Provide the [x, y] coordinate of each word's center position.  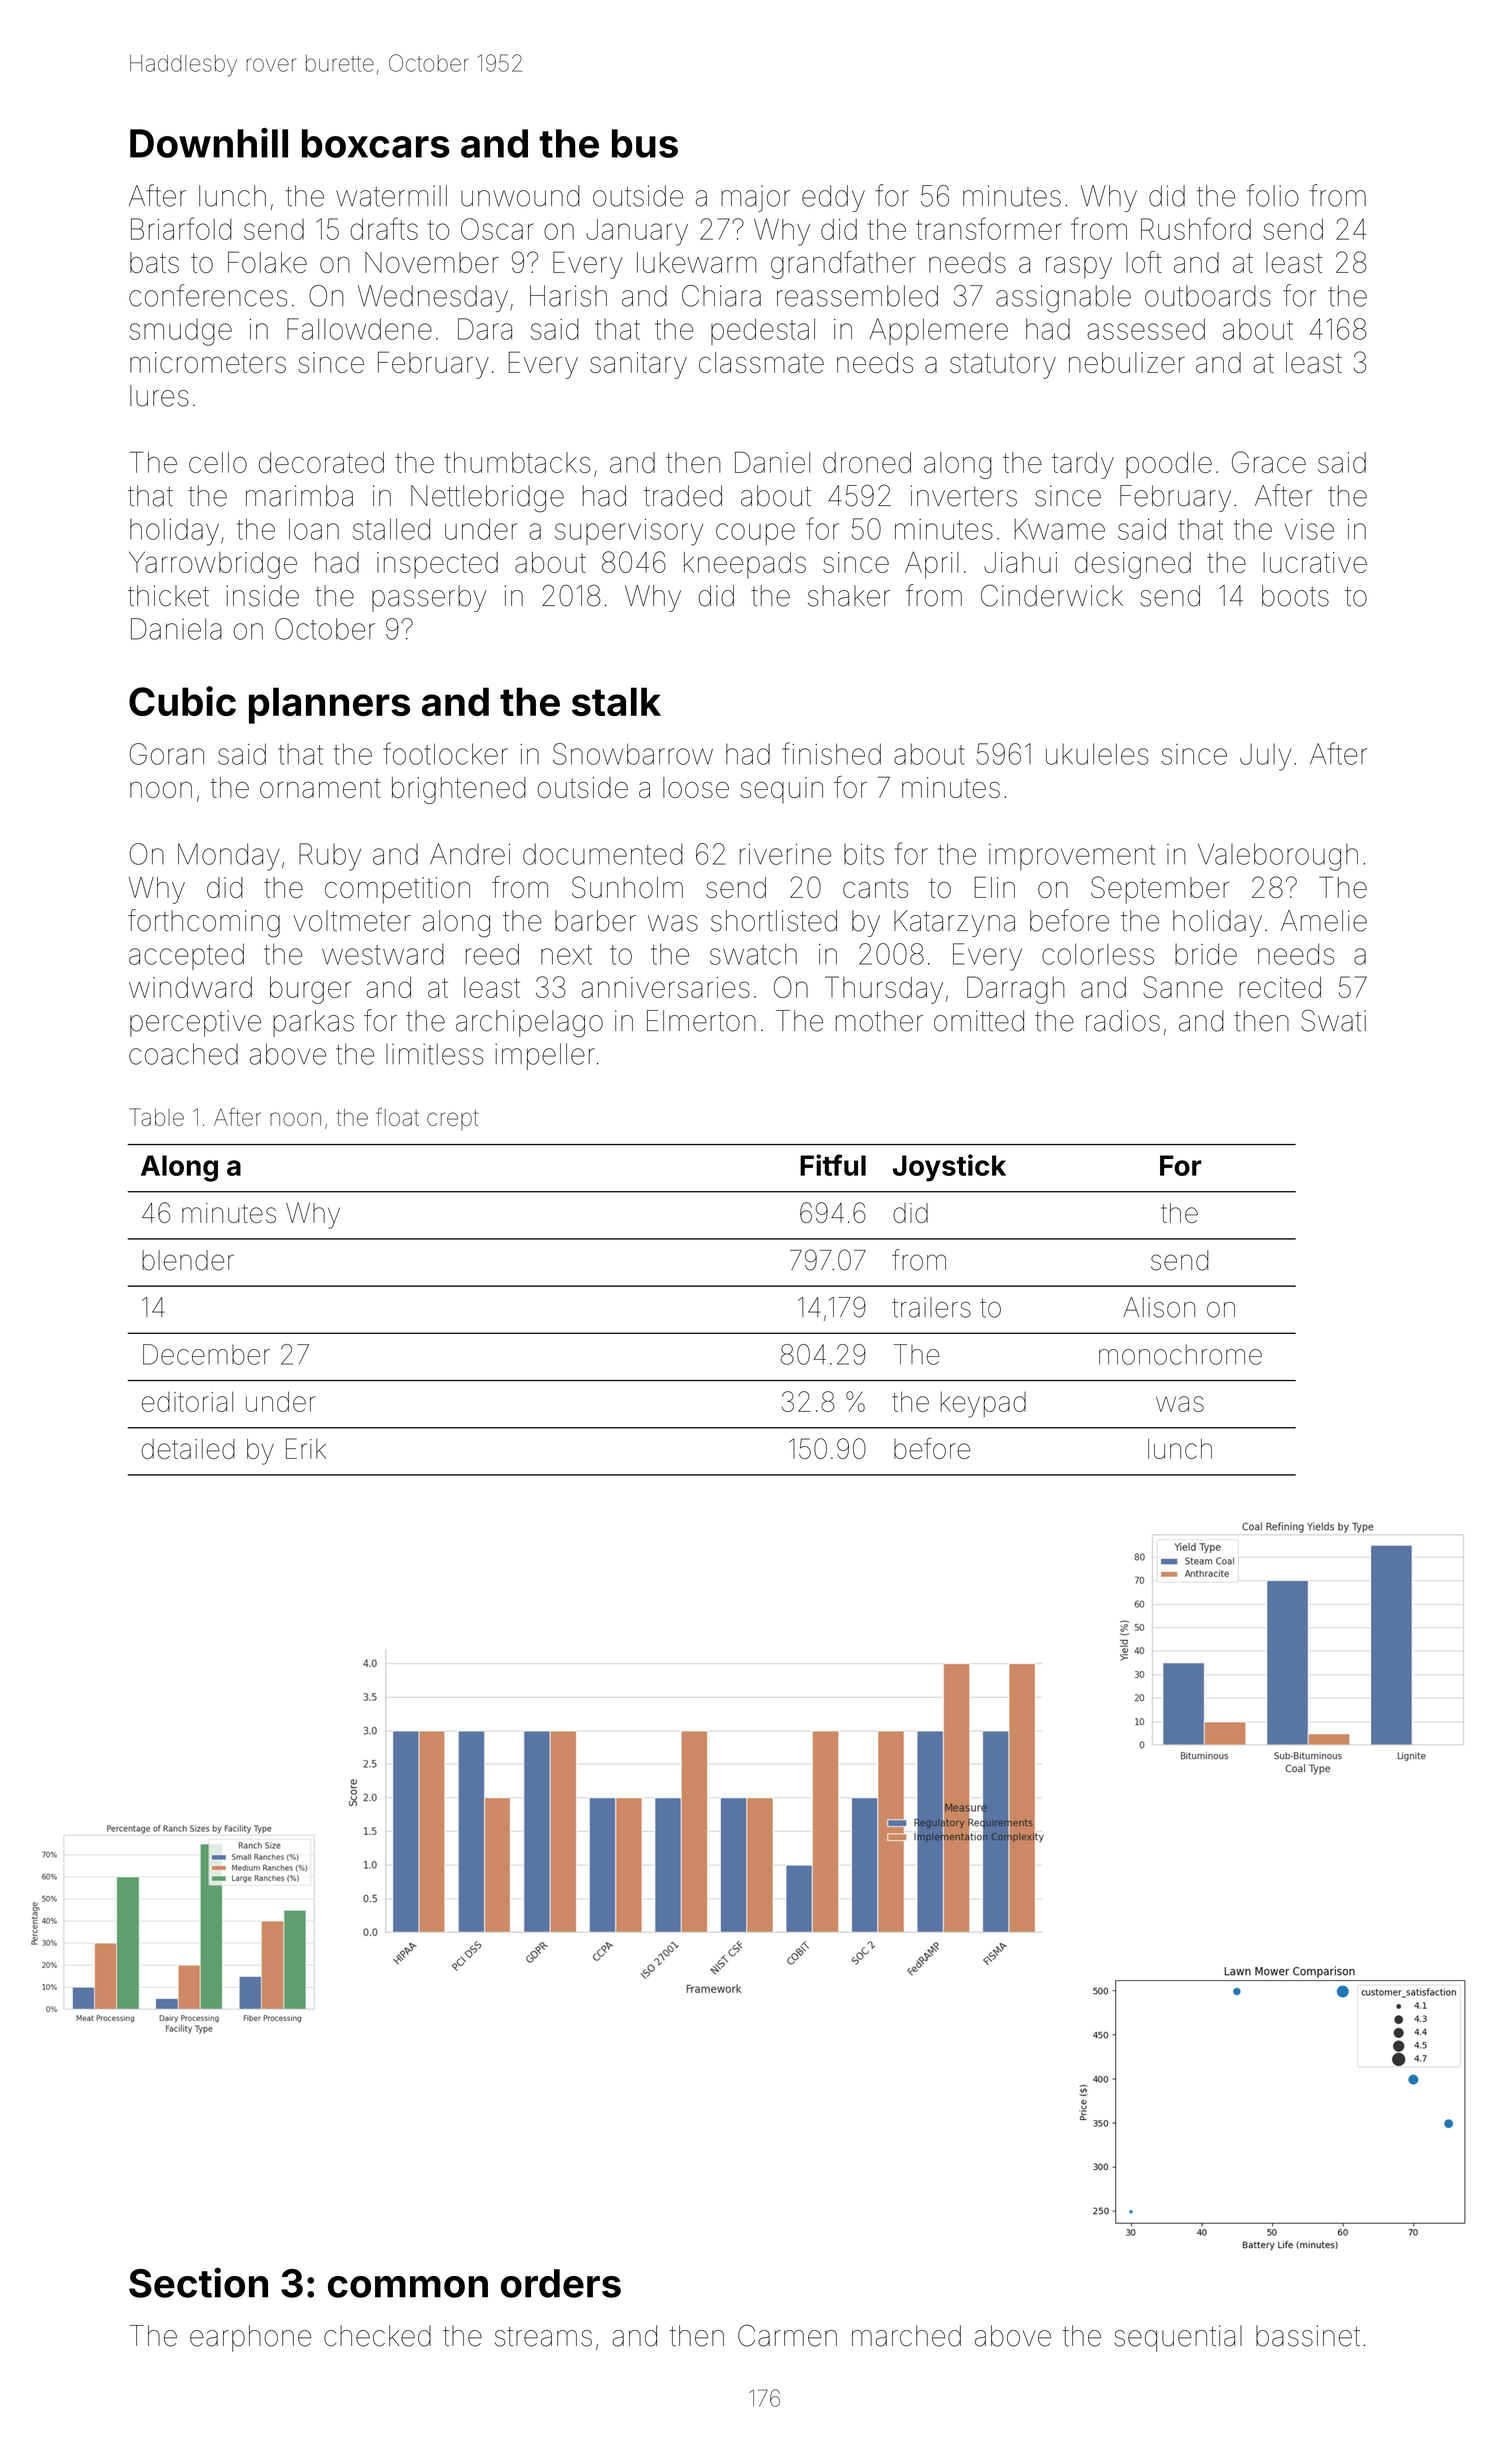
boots [1295, 596]
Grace [1269, 462]
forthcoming [204, 923]
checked [377, 2336]
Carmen [787, 2335]
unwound [520, 196]
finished [831, 753]
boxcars [376, 143]
